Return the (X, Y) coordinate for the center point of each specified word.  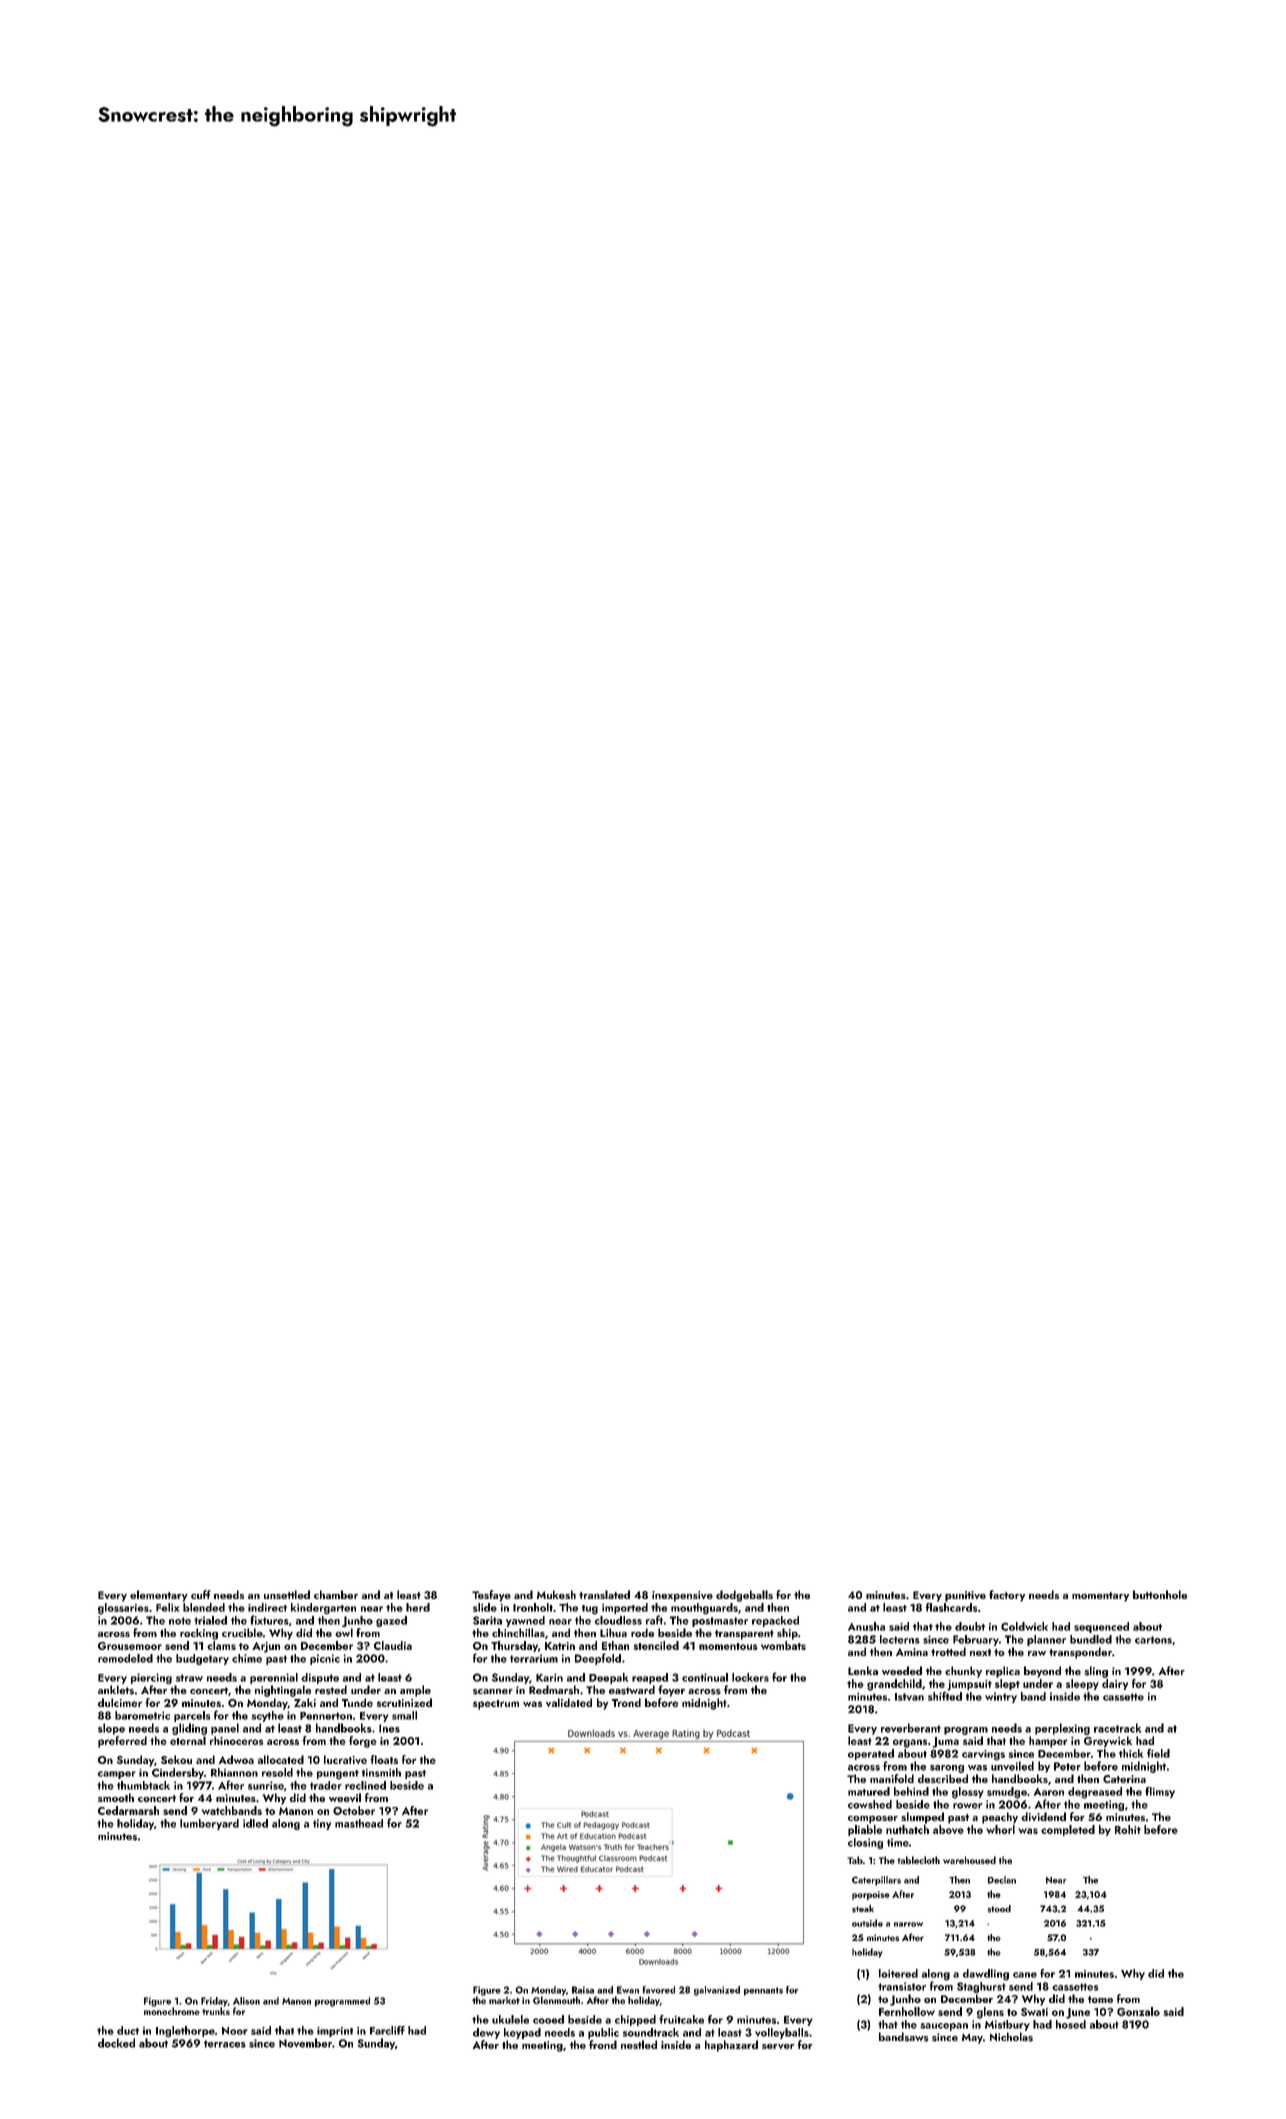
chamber (336, 1594)
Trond (626, 1702)
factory (1007, 1596)
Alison (246, 2001)
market (504, 2000)
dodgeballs (744, 1596)
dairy (1115, 1684)
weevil (345, 1797)
